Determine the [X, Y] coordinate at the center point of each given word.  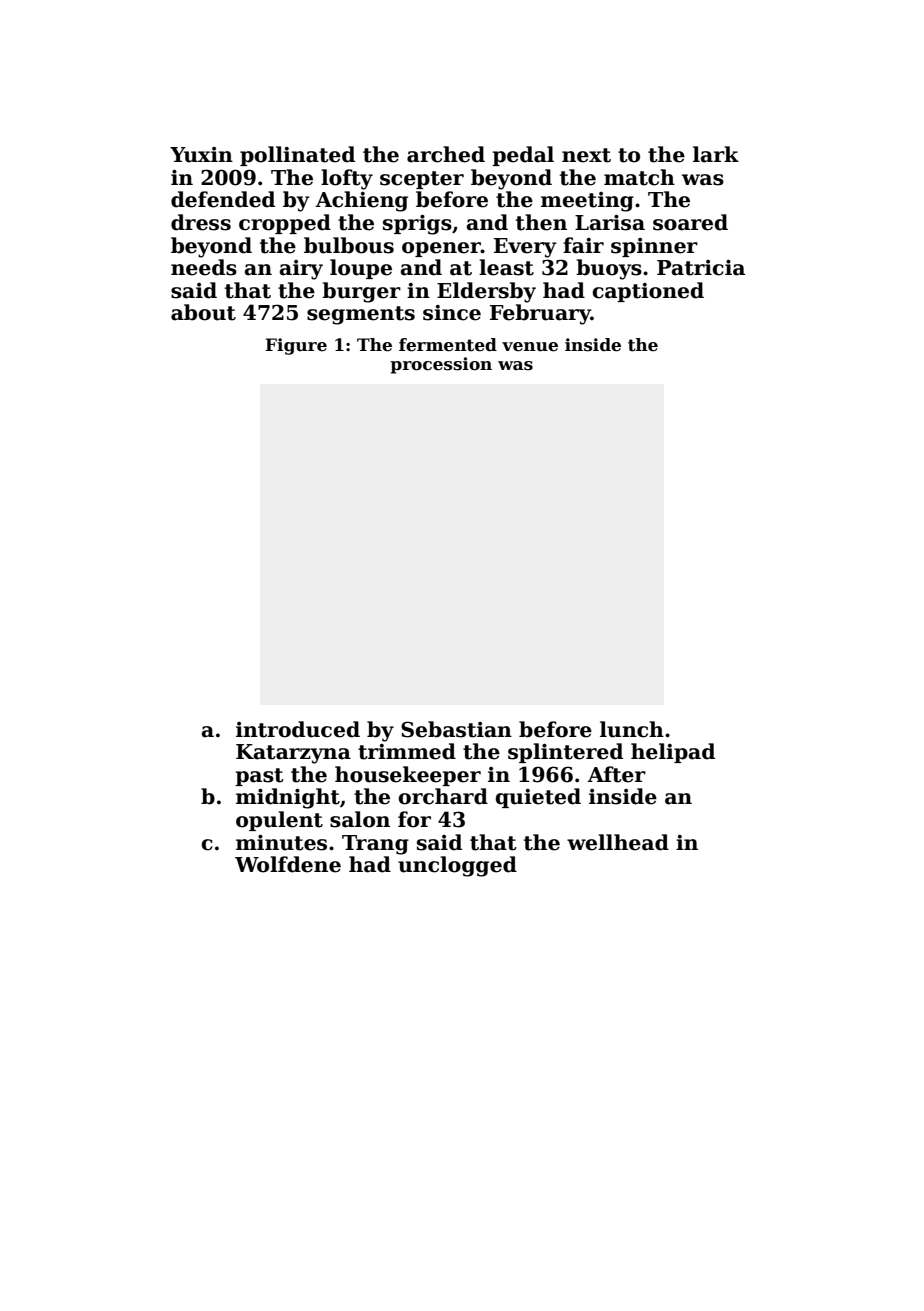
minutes [281, 843]
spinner [654, 247]
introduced [298, 729]
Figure [296, 346]
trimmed [407, 751]
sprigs [417, 225]
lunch [632, 729]
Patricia [701, 268]
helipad [673, 753]
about [203, 312]
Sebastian [456, 729]
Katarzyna [293, 754]
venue [530, 347]
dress [201, 222]
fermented [448, 345]
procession [441, 365]
